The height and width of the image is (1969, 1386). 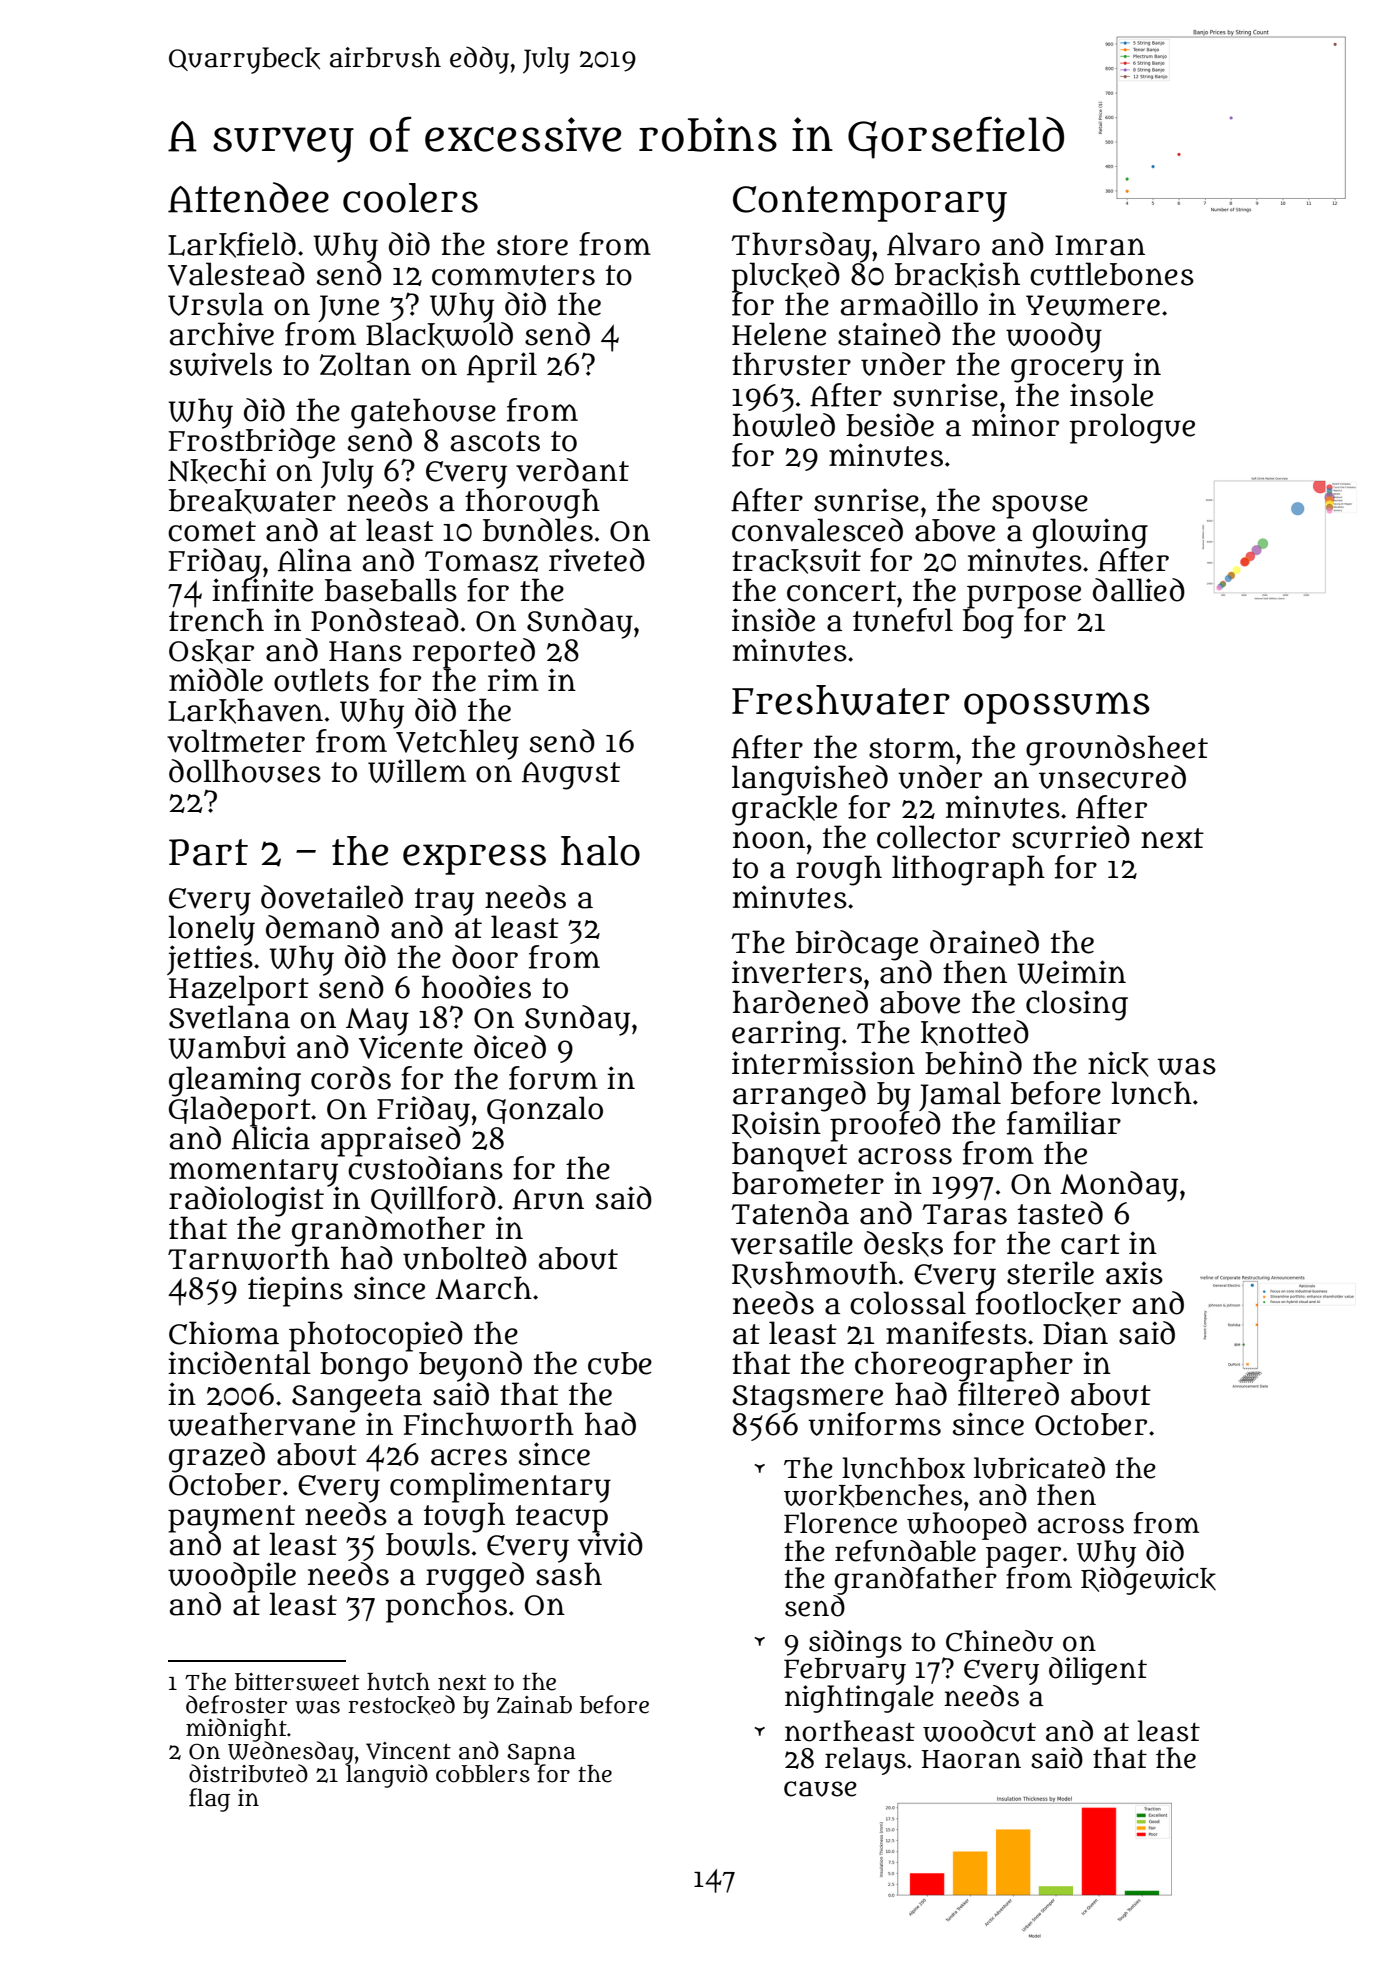 What do you see at coordinates (387, 1776) in the image?
I see `languid` at bounding box center [387, 1776].
